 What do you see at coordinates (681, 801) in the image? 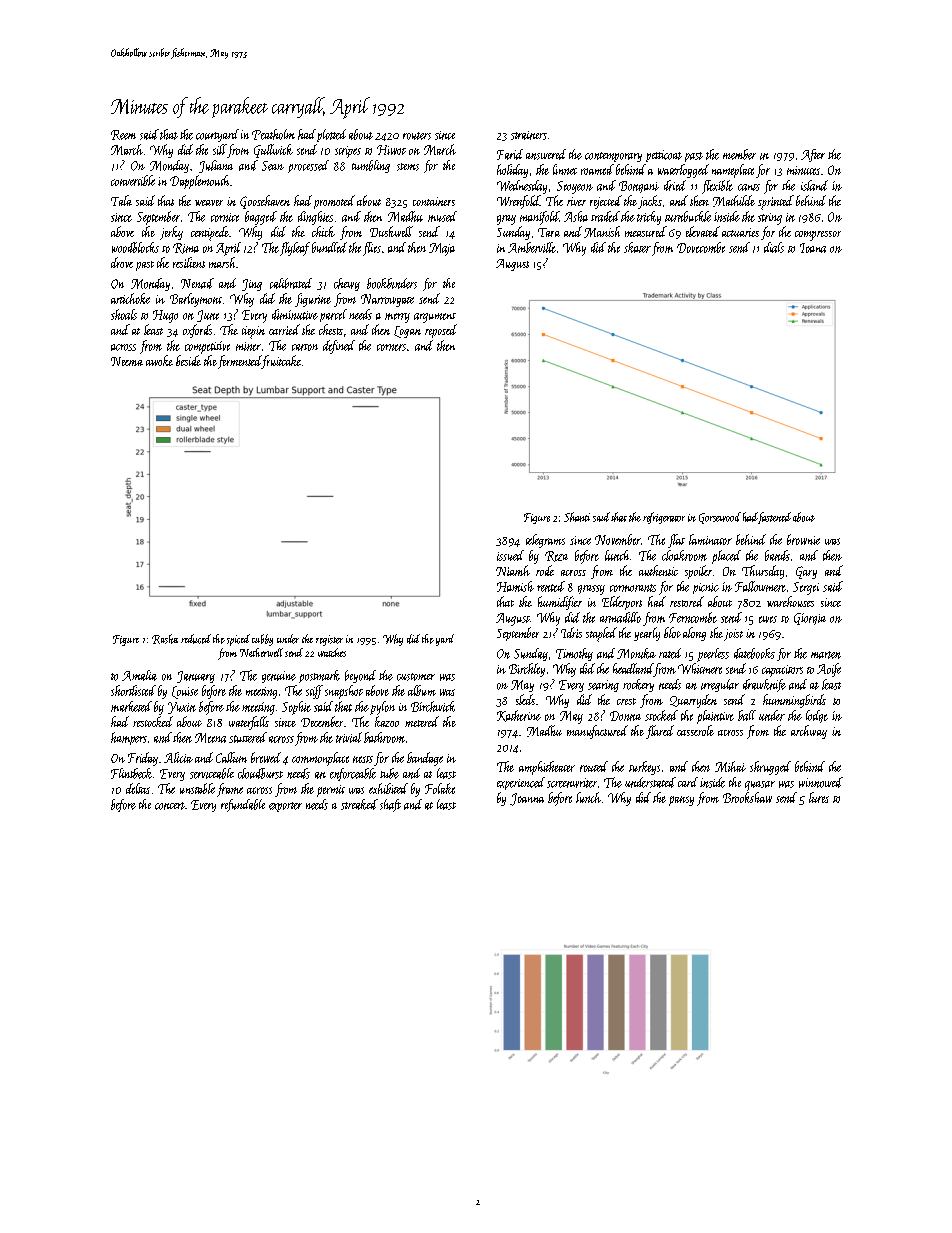
I see `pansy` at bounding box center [681, 801].
